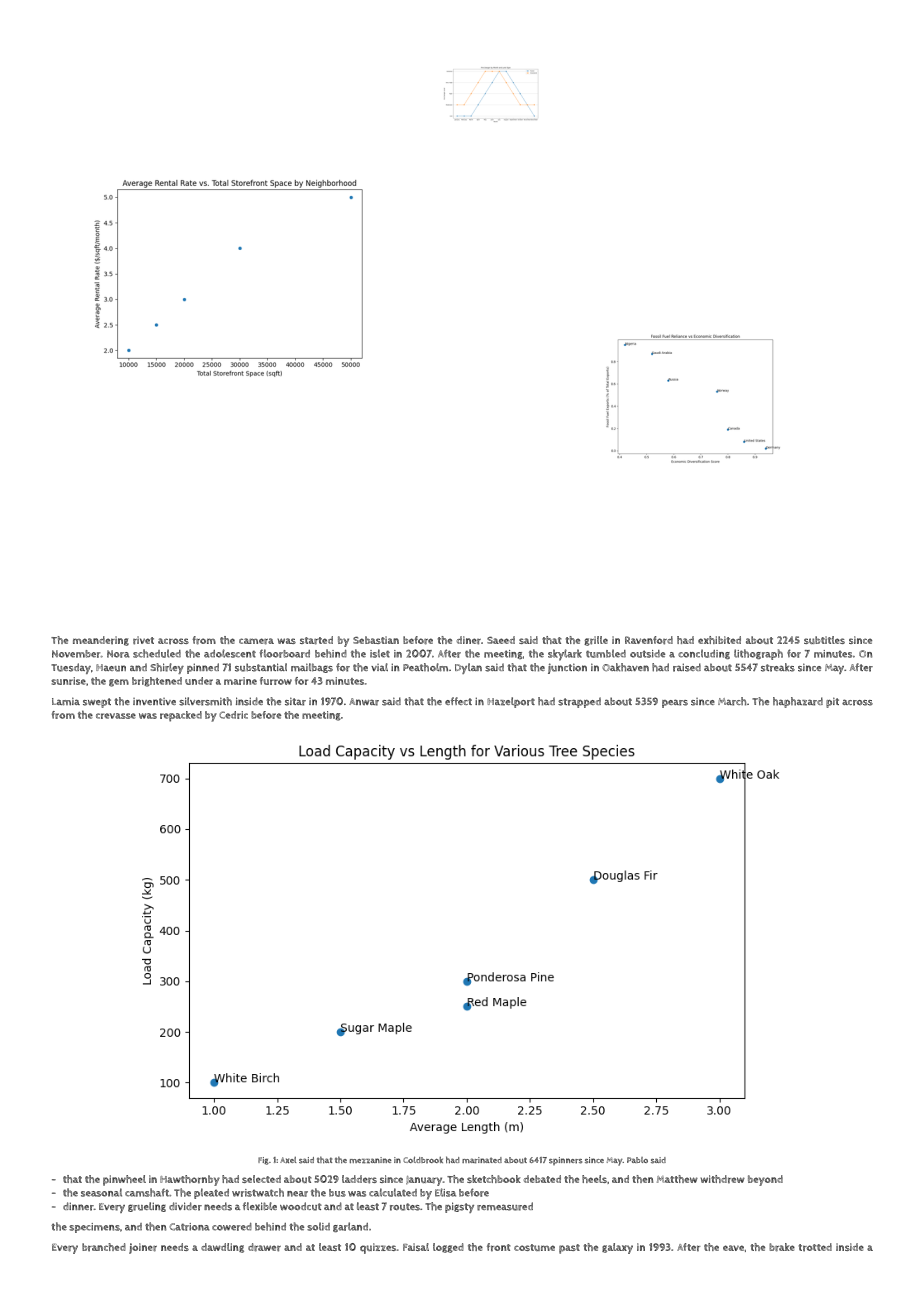  Describe the element at coordinates (675, 703) in the screenshot. I see `pears` at that location.
